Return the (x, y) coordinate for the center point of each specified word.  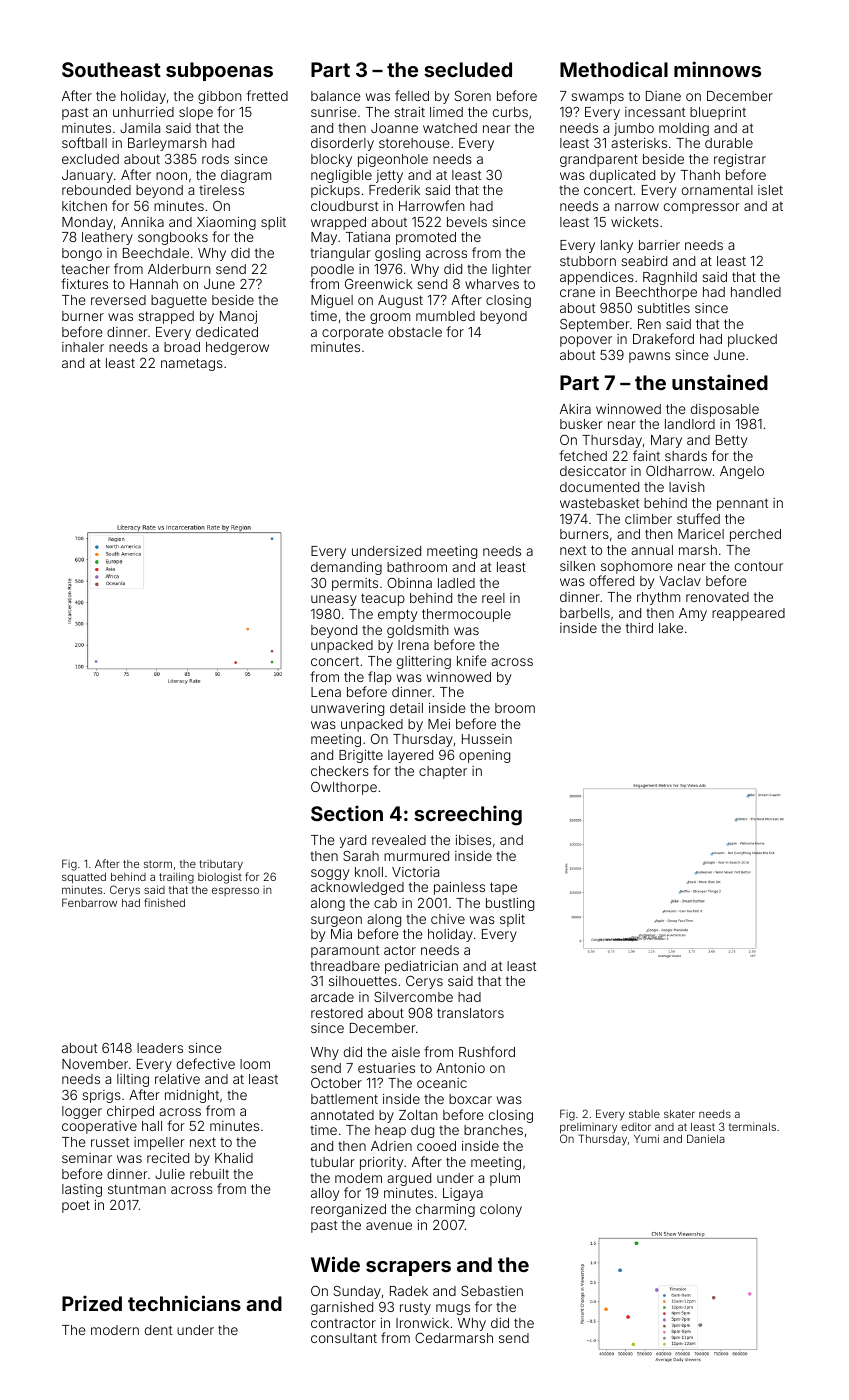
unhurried (143, 112)
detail (406, 708)
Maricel (701, 534)
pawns (649, 357)
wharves (492, 284)
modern (115, 1330)
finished (164, 902)
